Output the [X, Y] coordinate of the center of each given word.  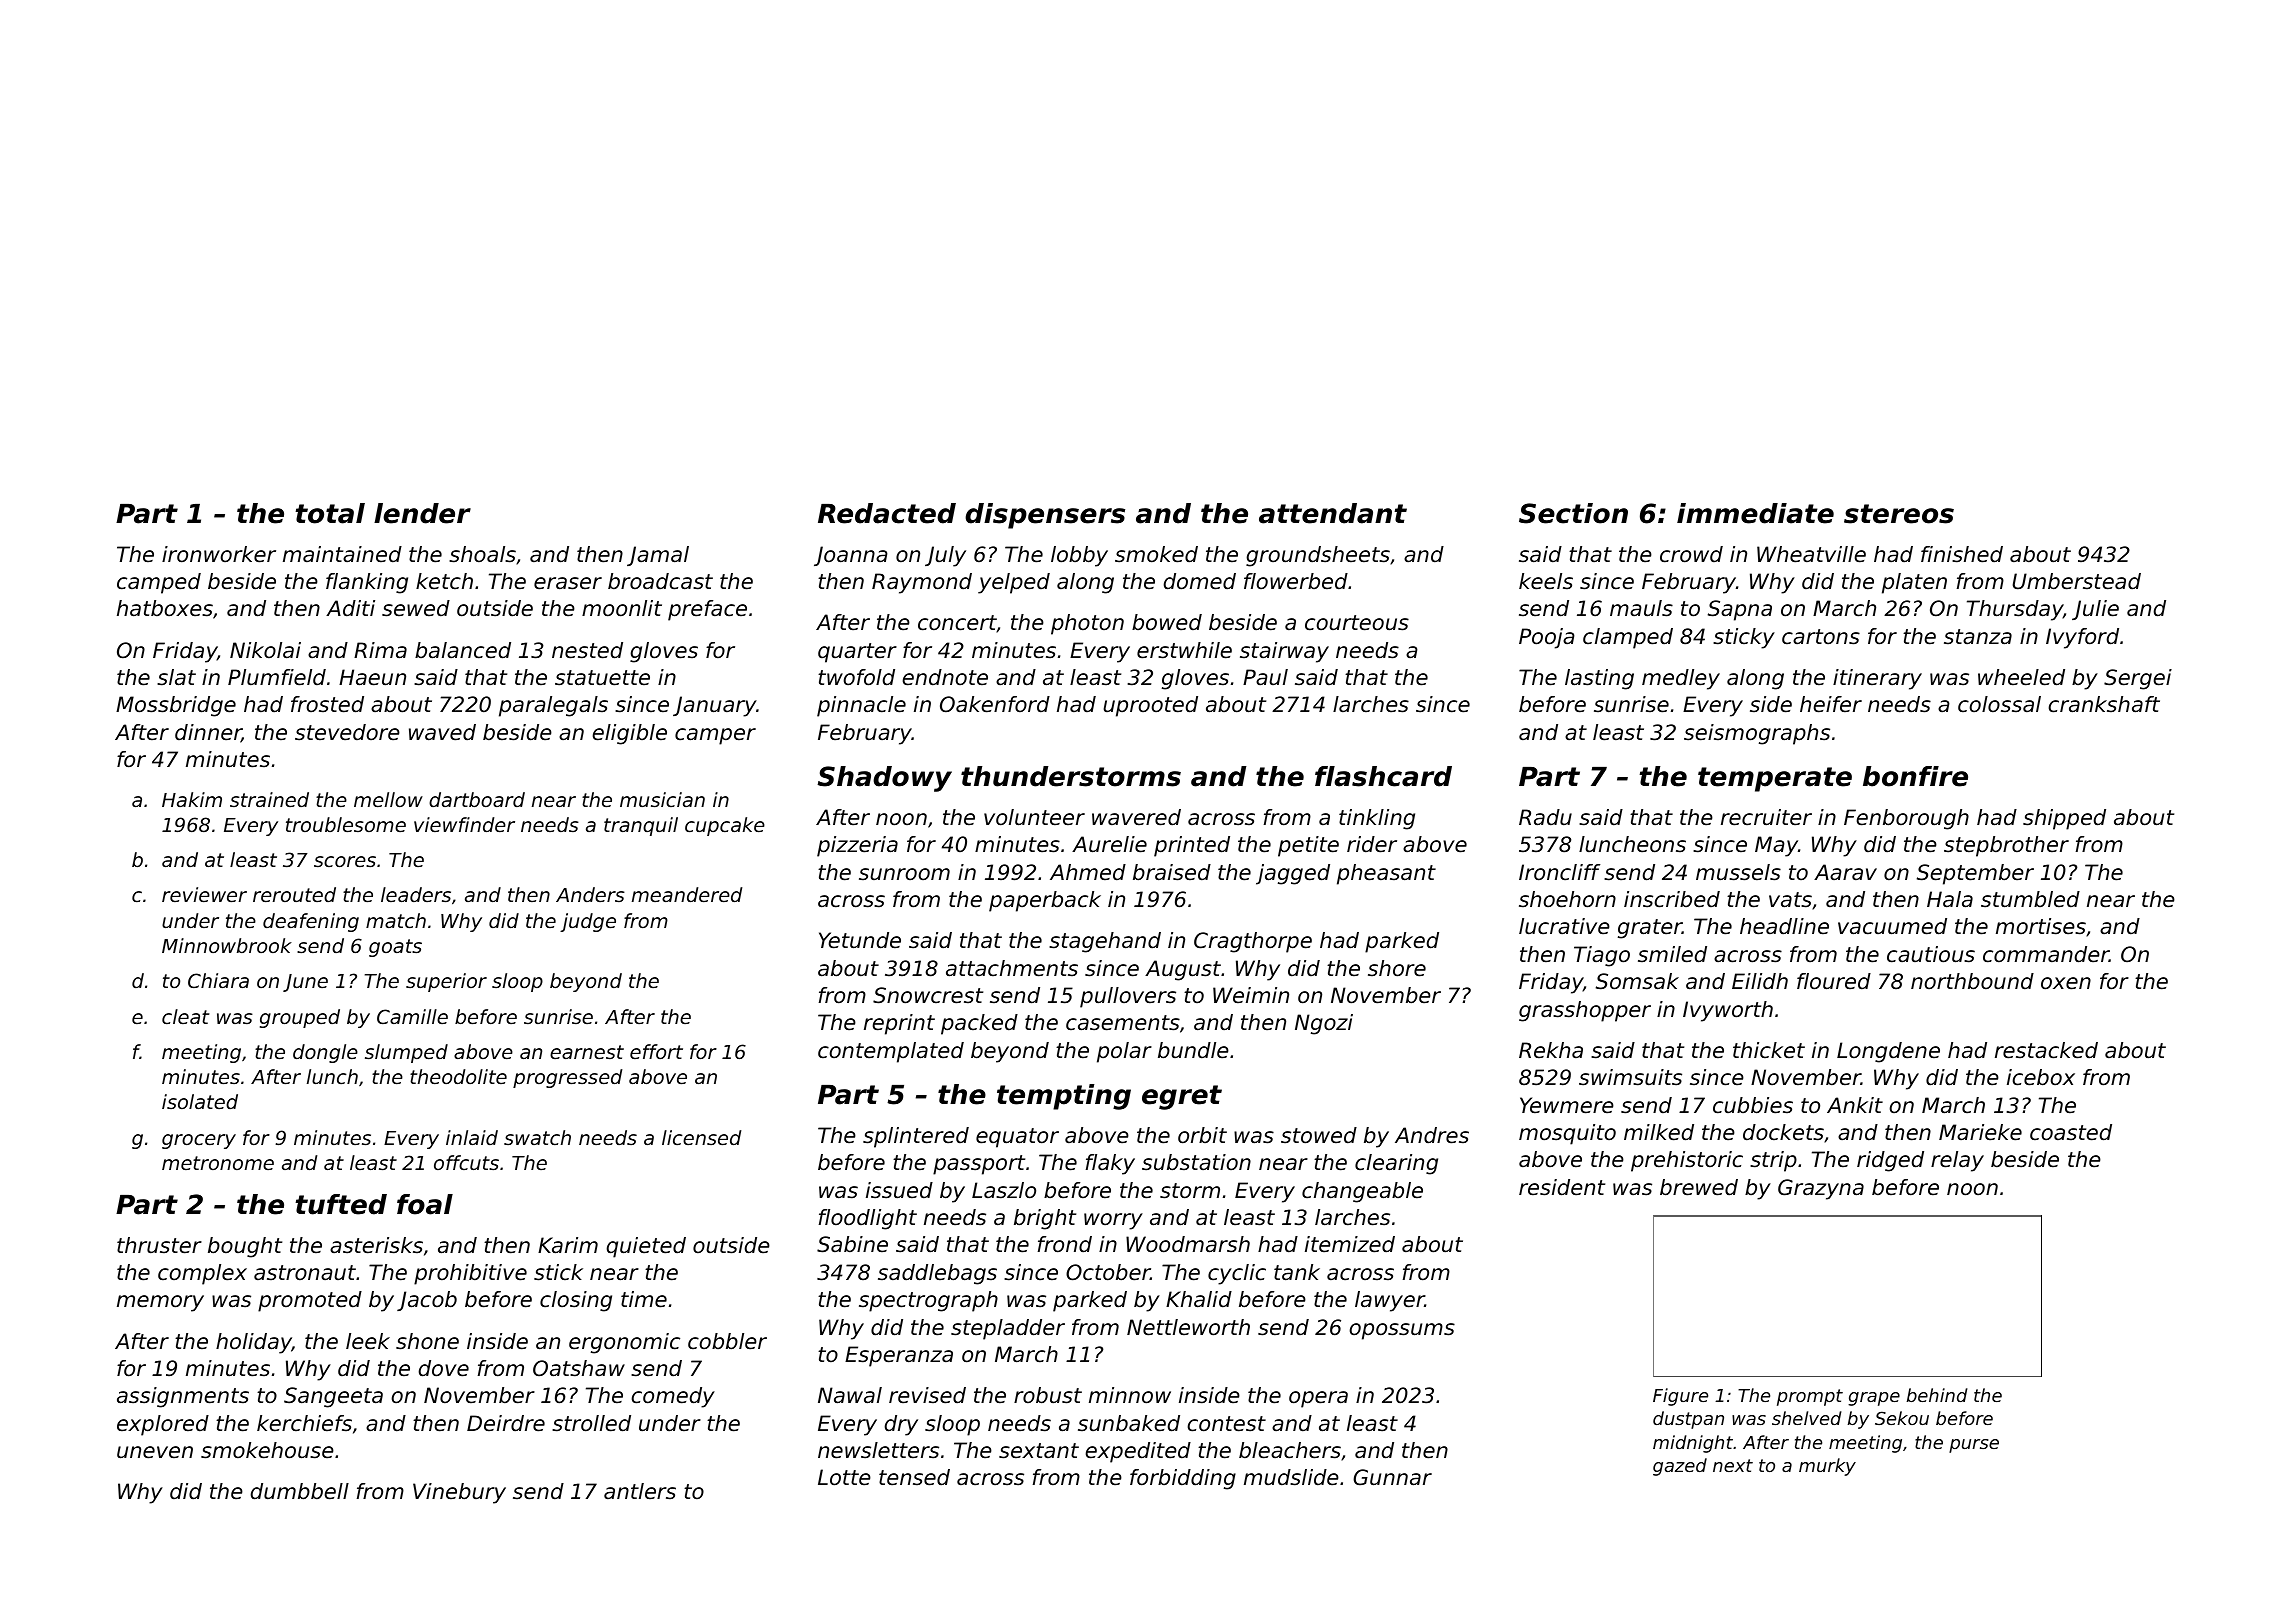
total [330, 513]
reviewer [204, 894]
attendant [1333, 513]
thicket [1769, 1050]
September [1975, 874]
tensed [914, 1477]
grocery [199, 1141]
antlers [640, 1491]
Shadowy [884, 779]
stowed [1319, 1135]
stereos [1899, 514]
